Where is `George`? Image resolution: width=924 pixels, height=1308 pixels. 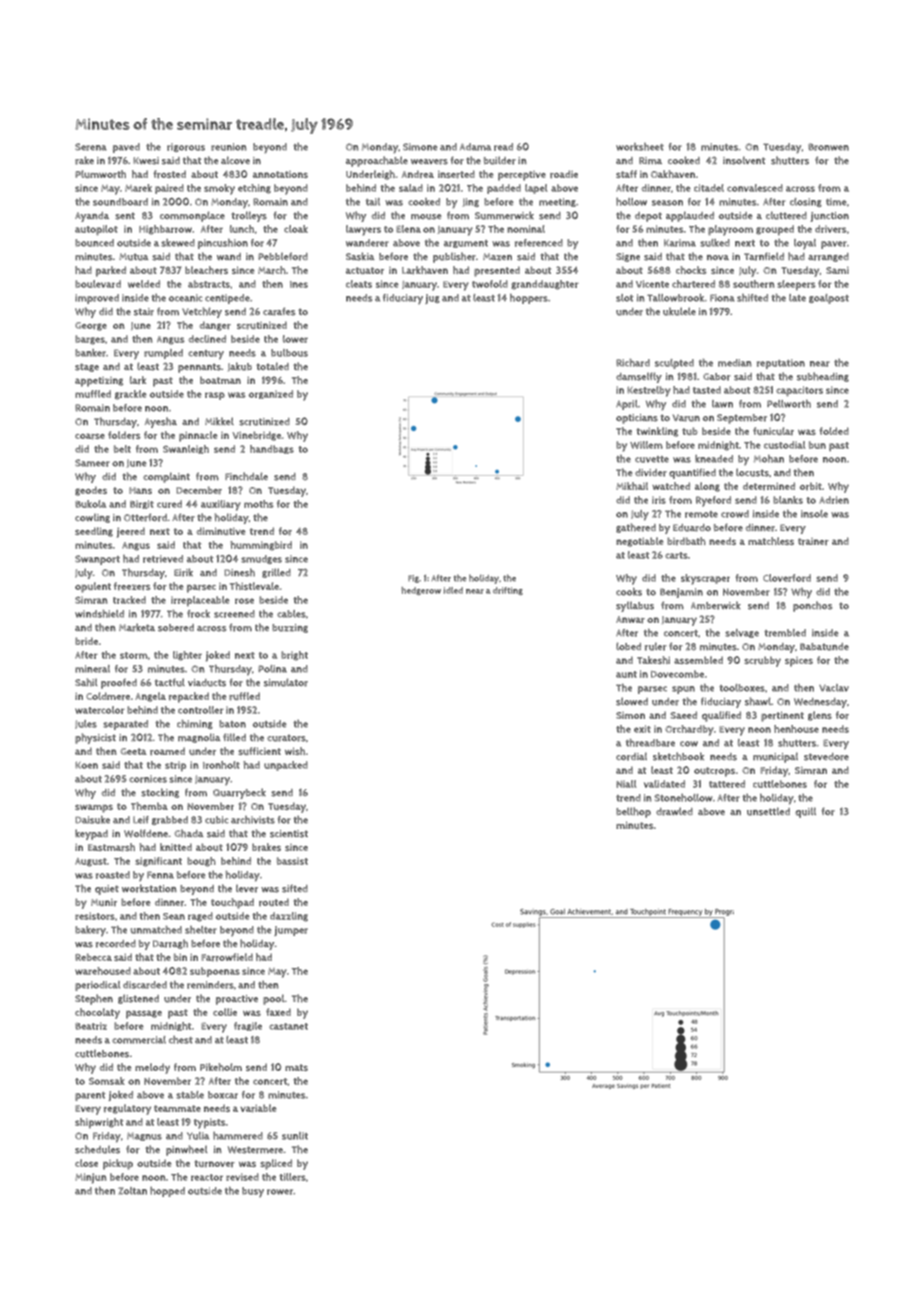 George is located at coordinates (91, 326).
